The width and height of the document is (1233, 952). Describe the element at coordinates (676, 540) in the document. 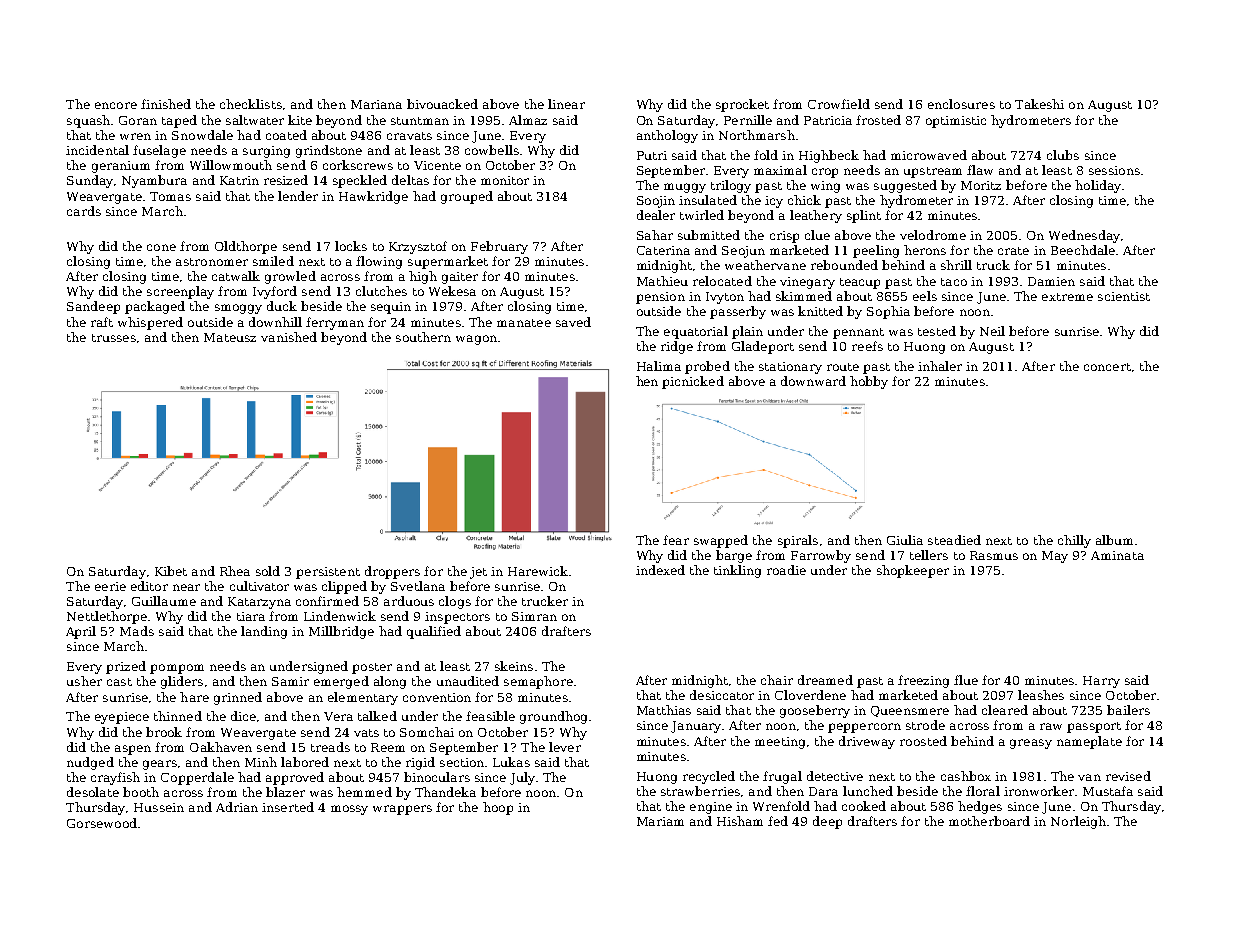

I see `fear` at that location.
